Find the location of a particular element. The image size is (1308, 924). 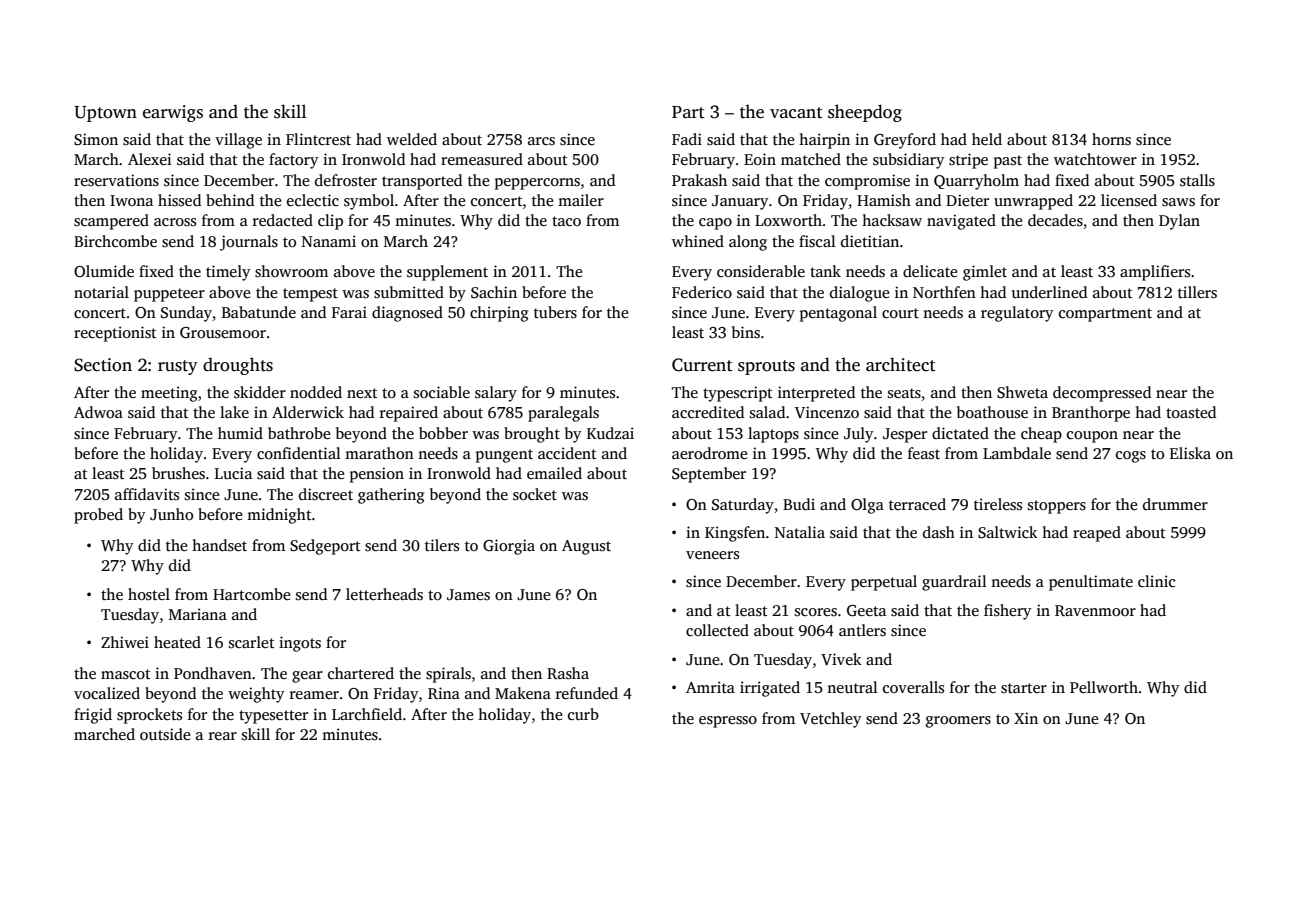

earwigs is located at coordinates (173, 113).
